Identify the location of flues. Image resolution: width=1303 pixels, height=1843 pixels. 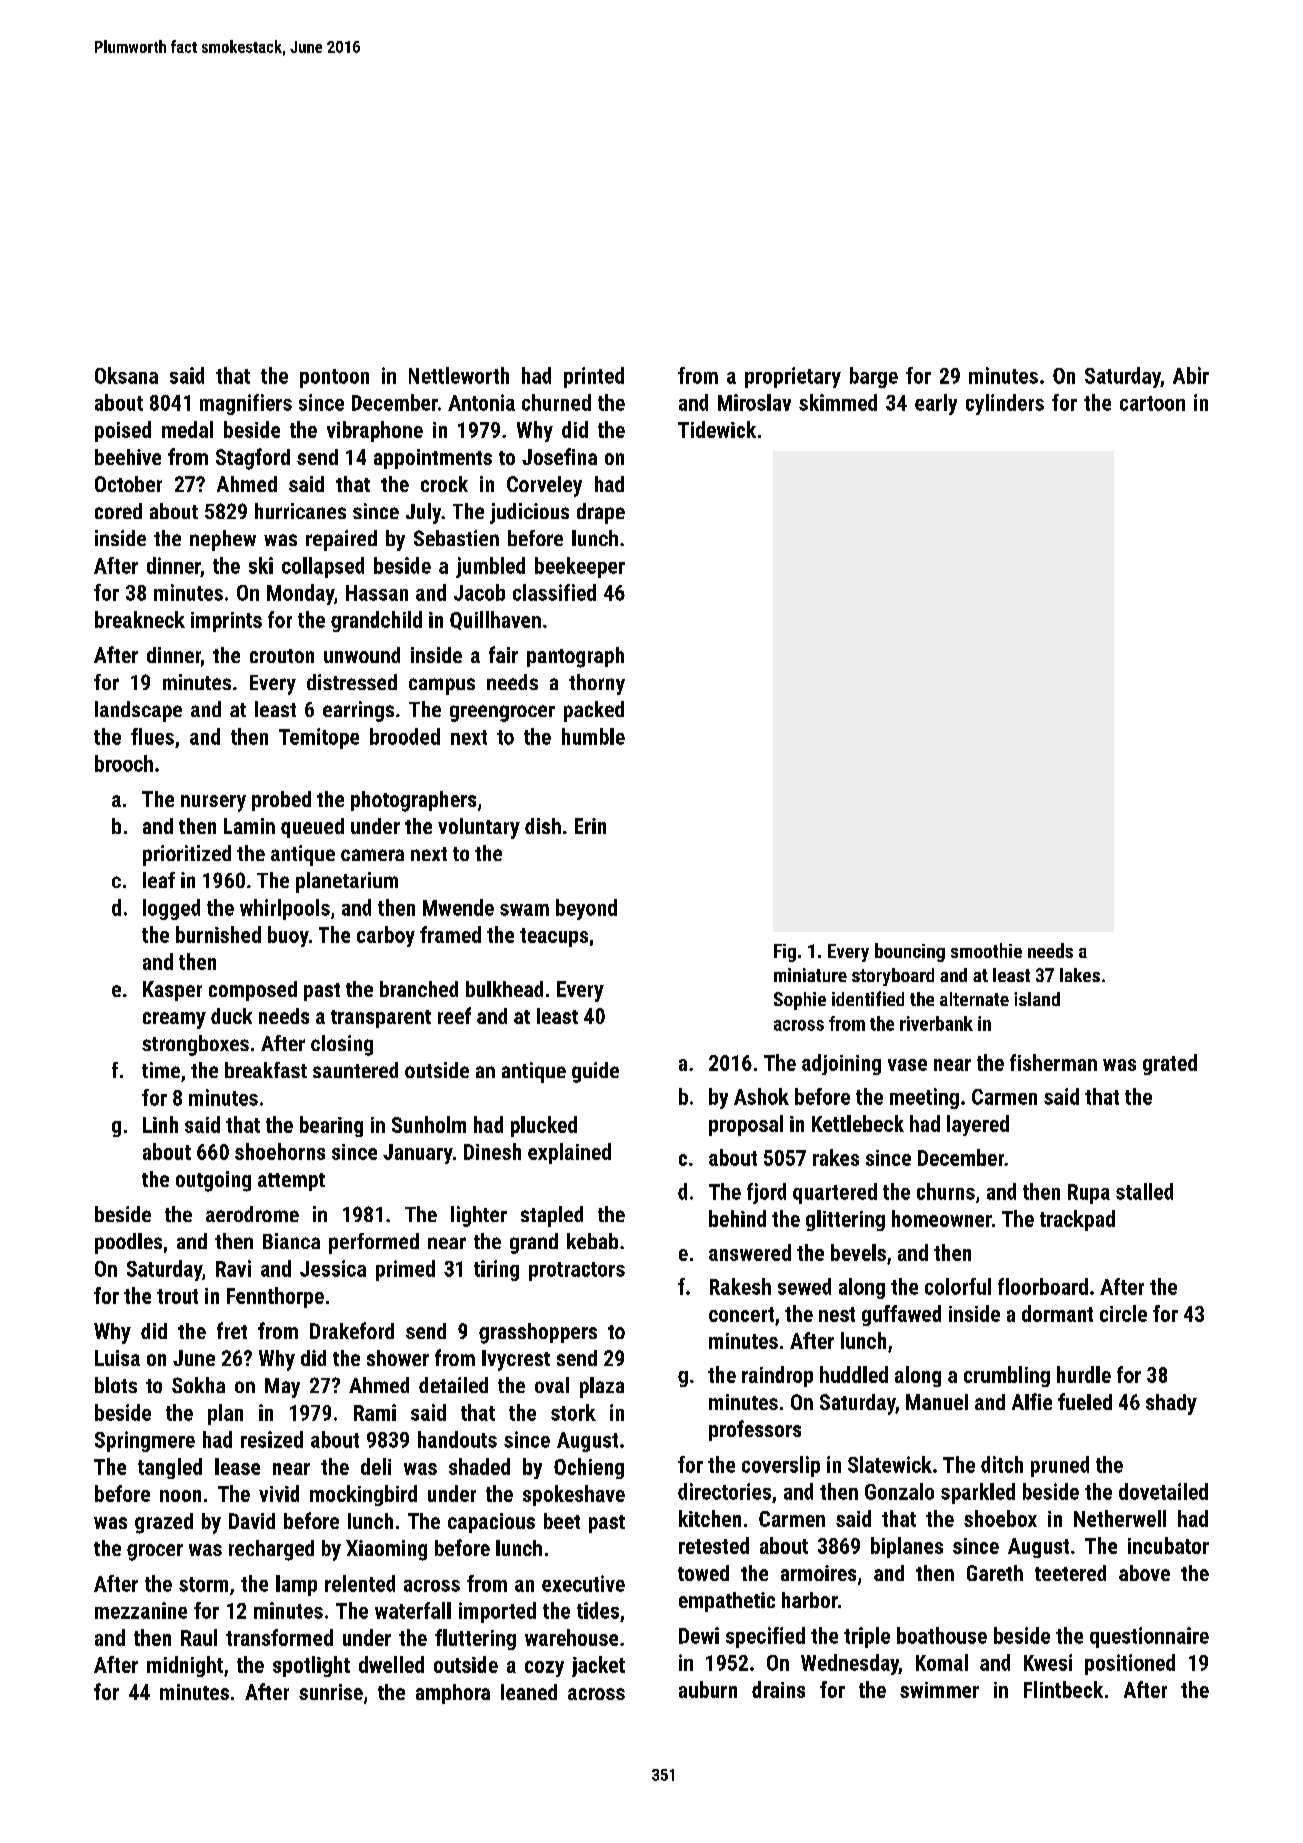
(152, 736).
